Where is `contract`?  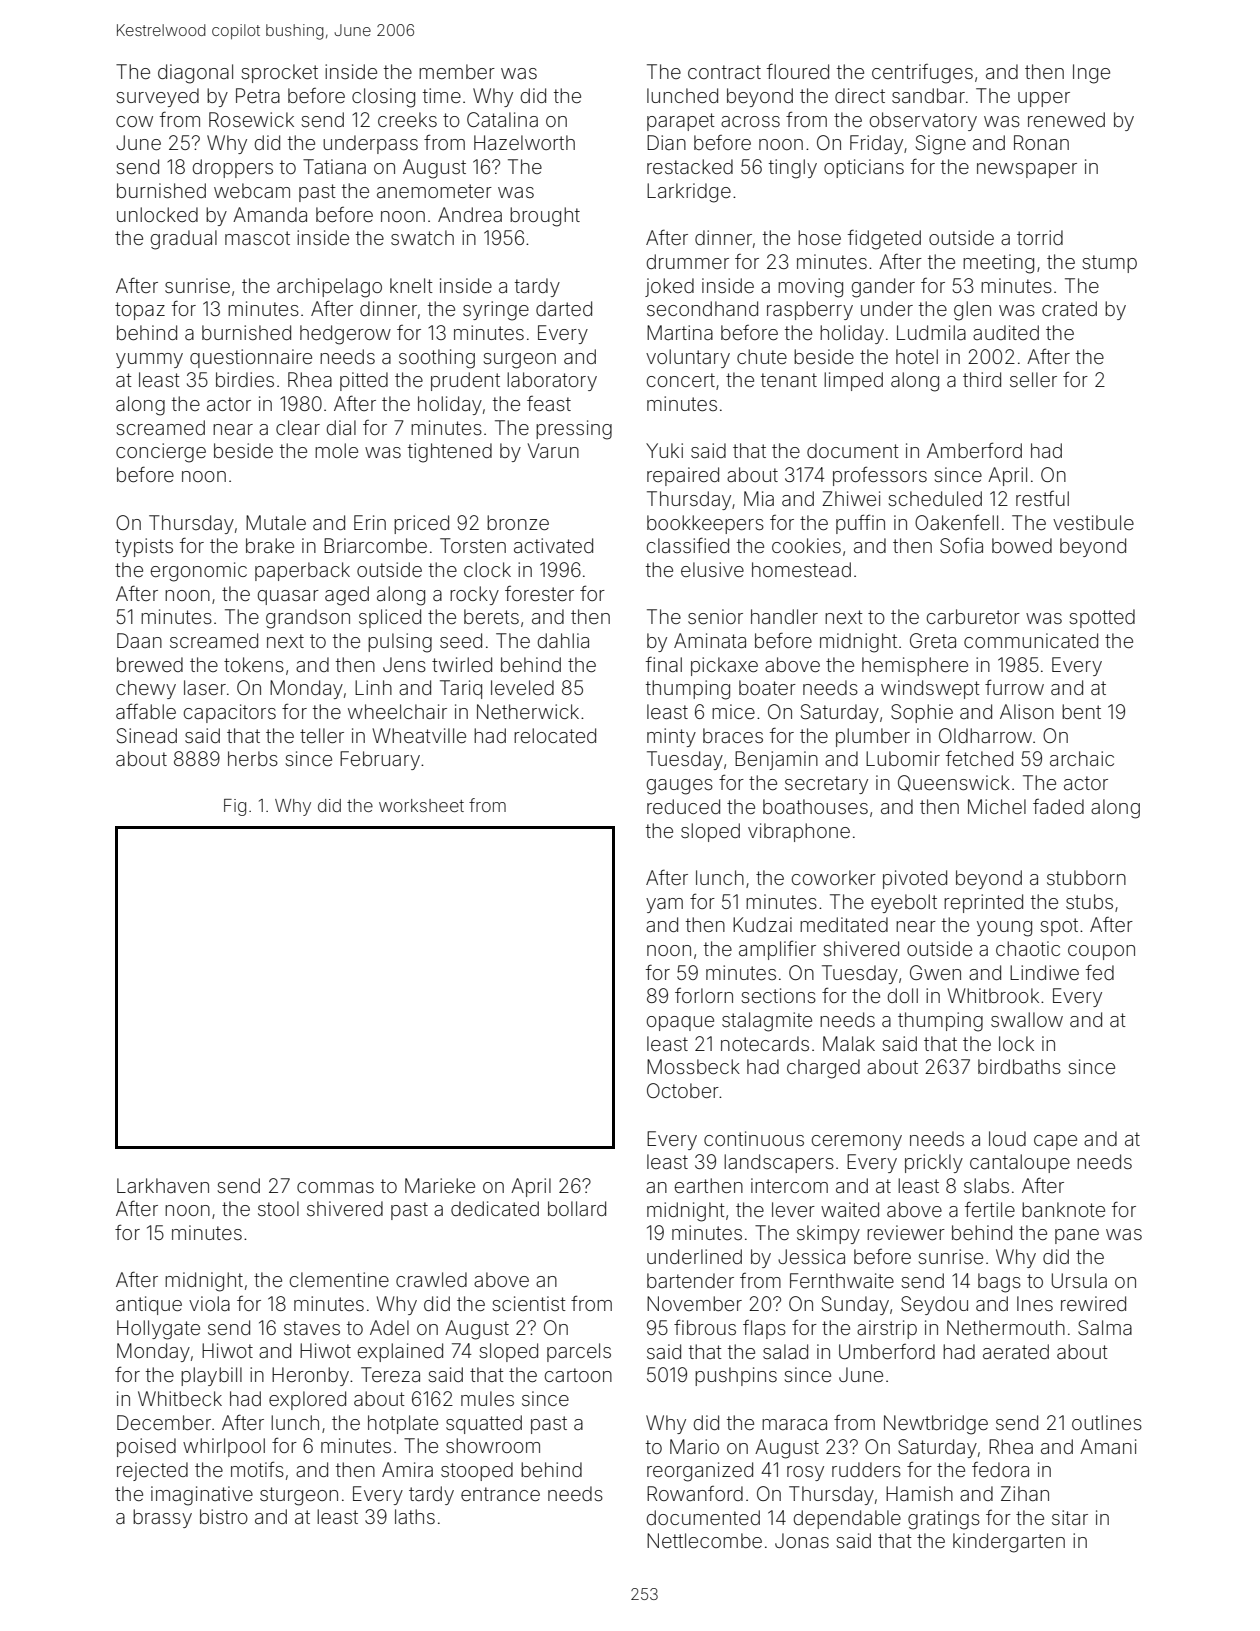
contract is located at coordinates (724, 72).
